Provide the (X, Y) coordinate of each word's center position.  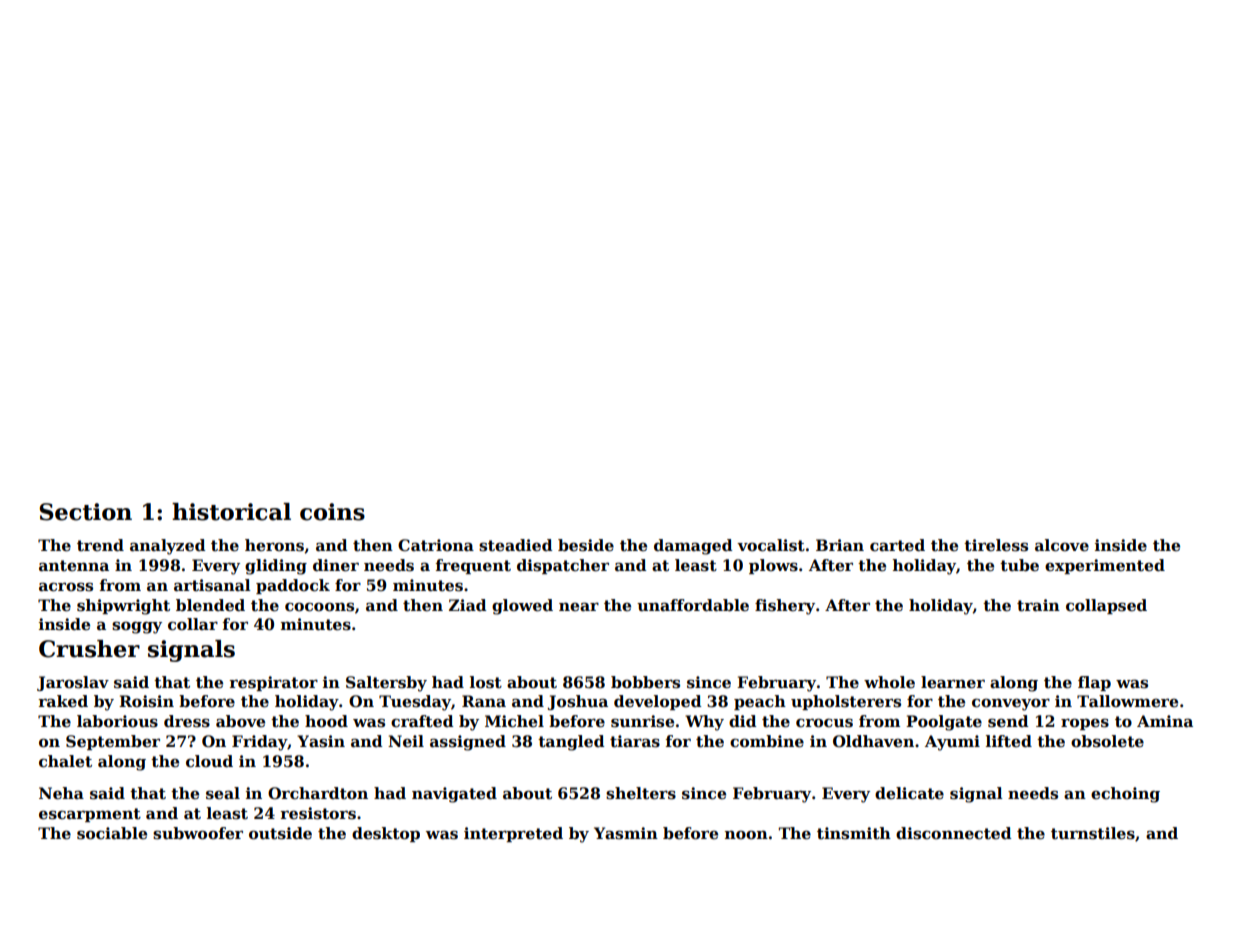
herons (274, 545)
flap (1094, 683)
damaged (693, 547)
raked (63, 701)
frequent (473, 566)
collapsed (1106, 606)
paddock (293, 586)
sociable (112, 833)
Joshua (578, 702)
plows (773, 566)
